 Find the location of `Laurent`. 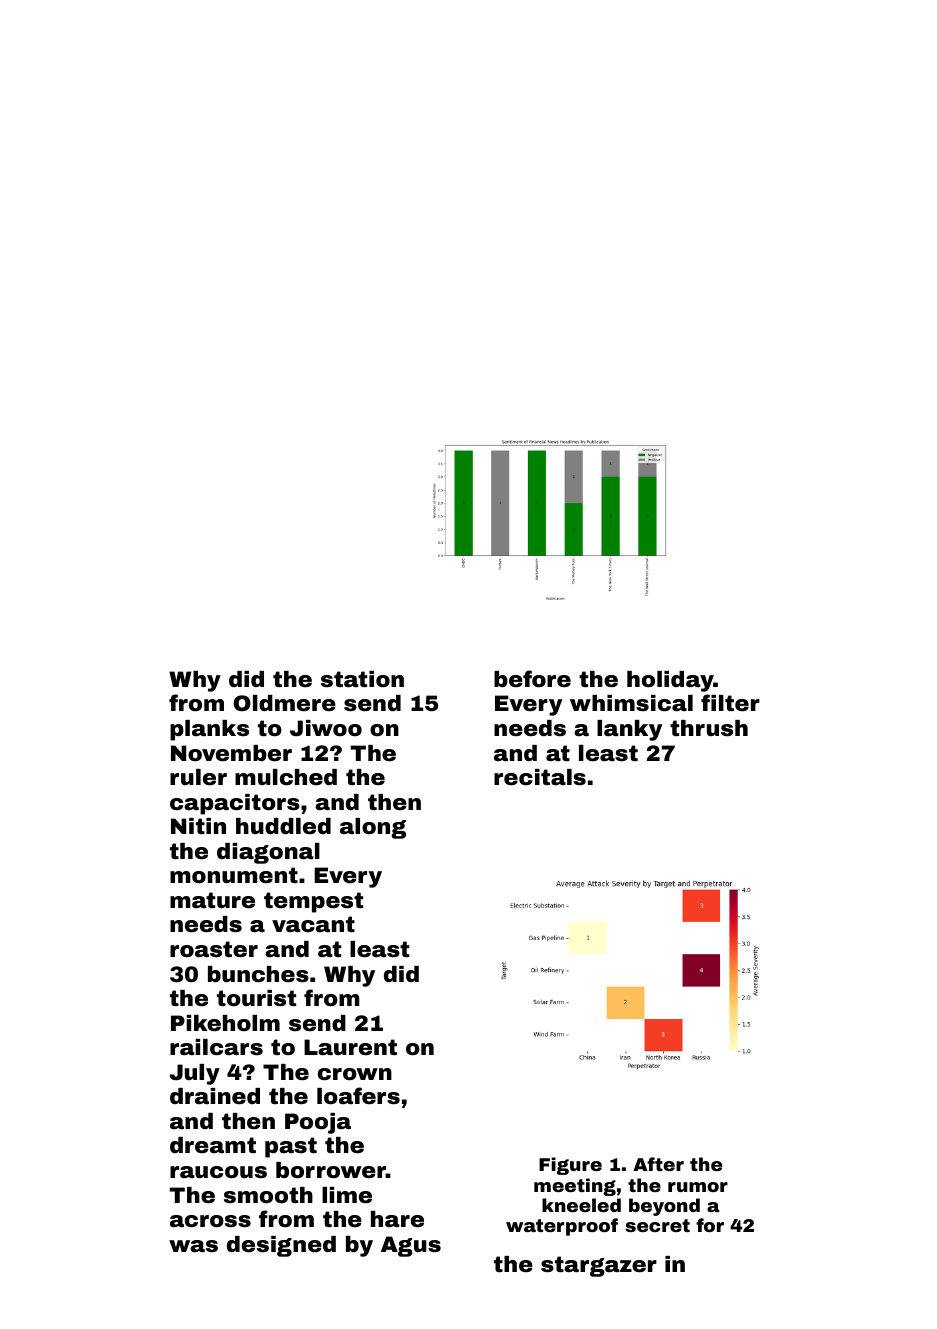

Laurent is located at coordinates (350, 1047).
